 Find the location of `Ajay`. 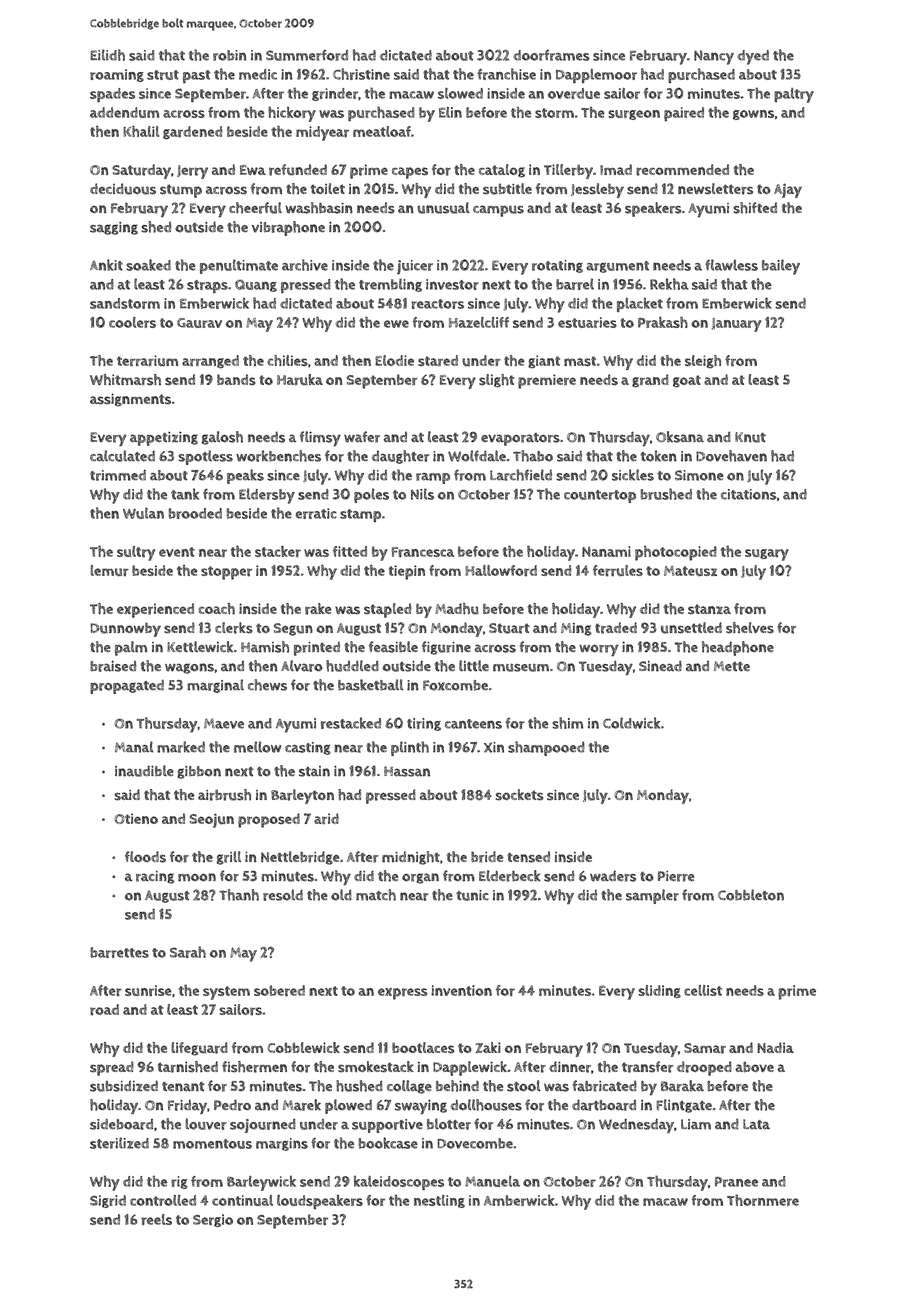

Ajay is located at coordinates (788, 190).
